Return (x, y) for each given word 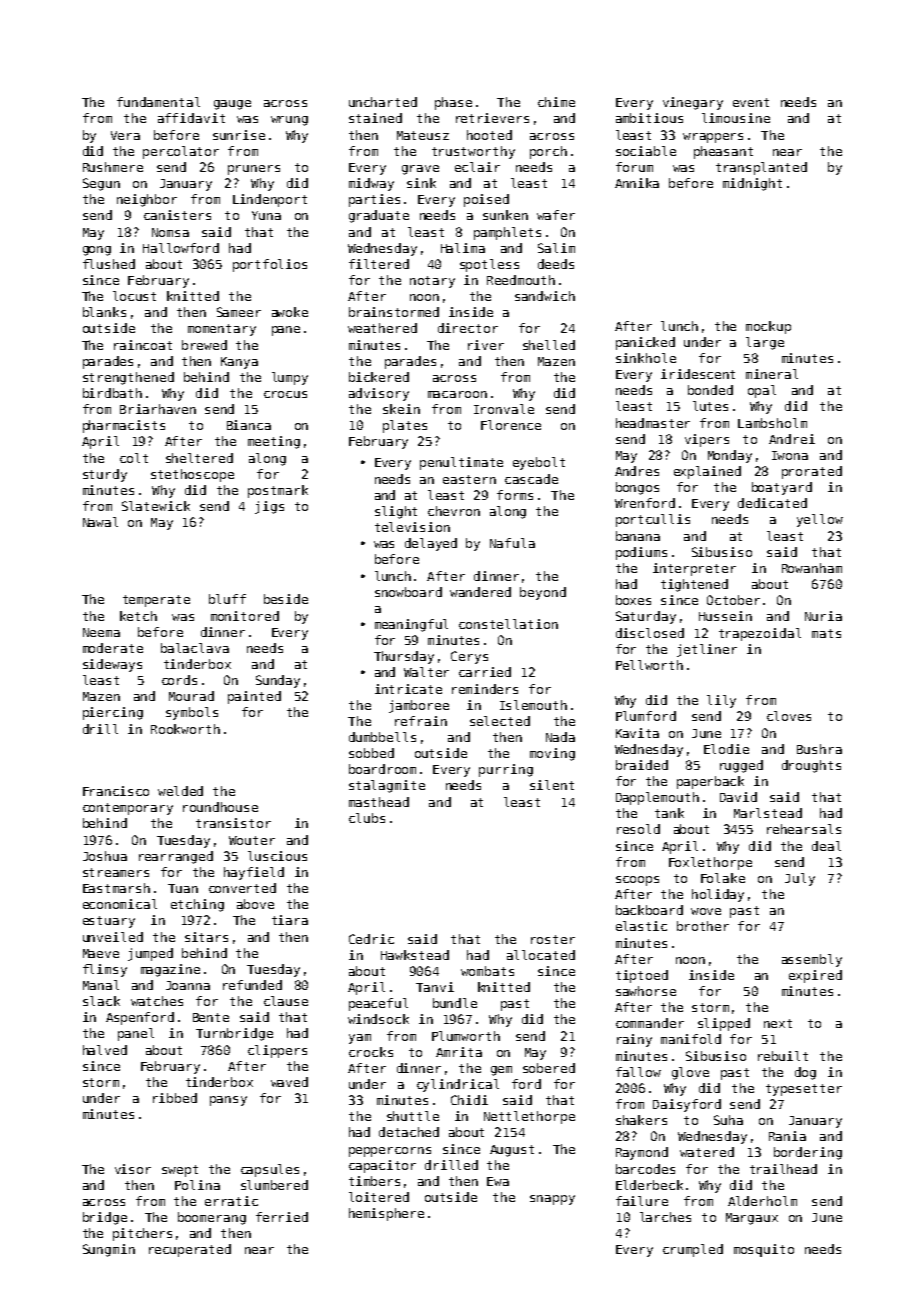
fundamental (158, 102)
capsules (270, 1170)
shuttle (413, 1116)
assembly (812, 960)
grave (420, 170)
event (751, 102)
